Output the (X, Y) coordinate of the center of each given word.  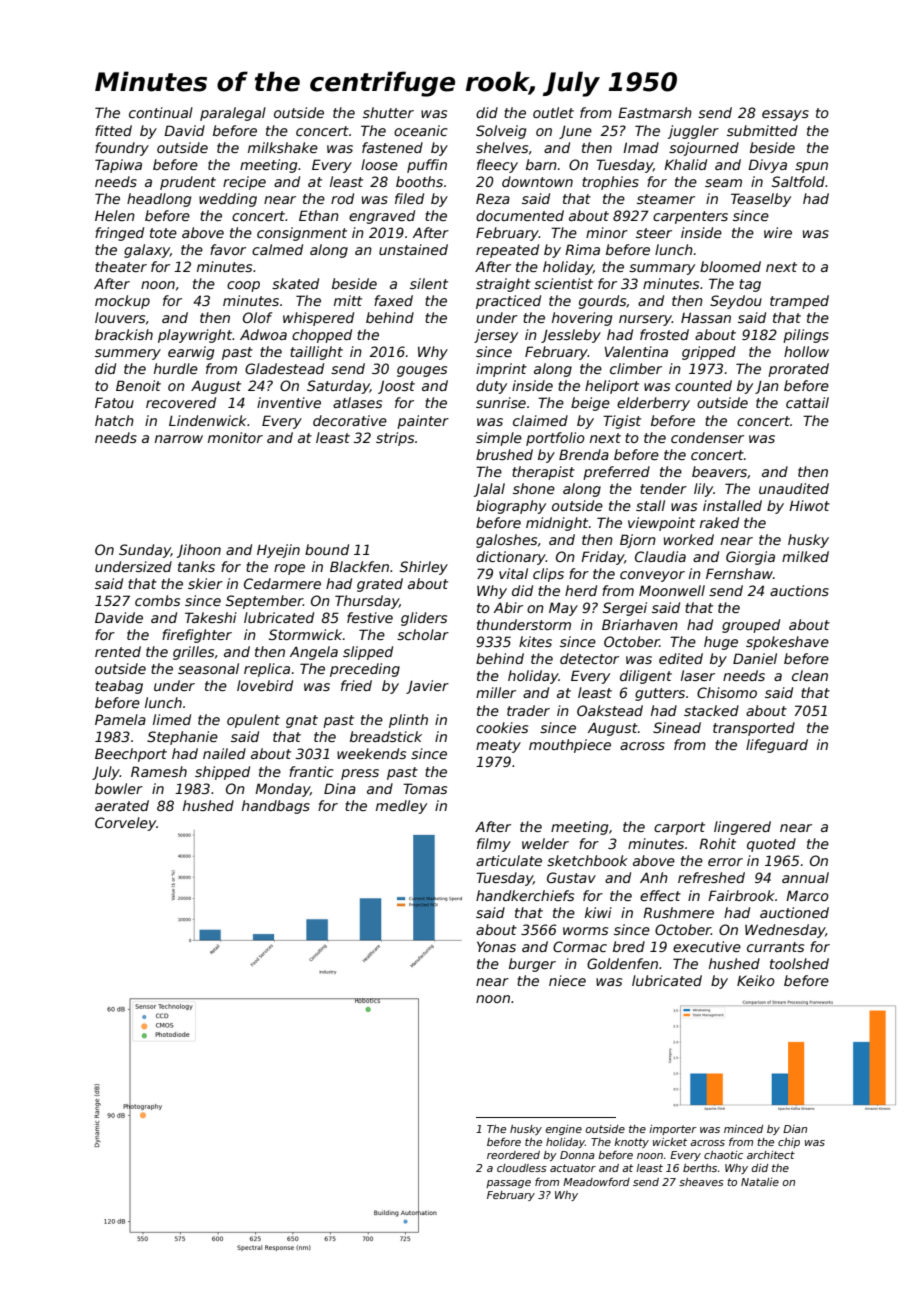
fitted (113, 130)
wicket (670, 1142)
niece (567, 980)
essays (785, 115)
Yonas (496, 946)
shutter (388, 112)
